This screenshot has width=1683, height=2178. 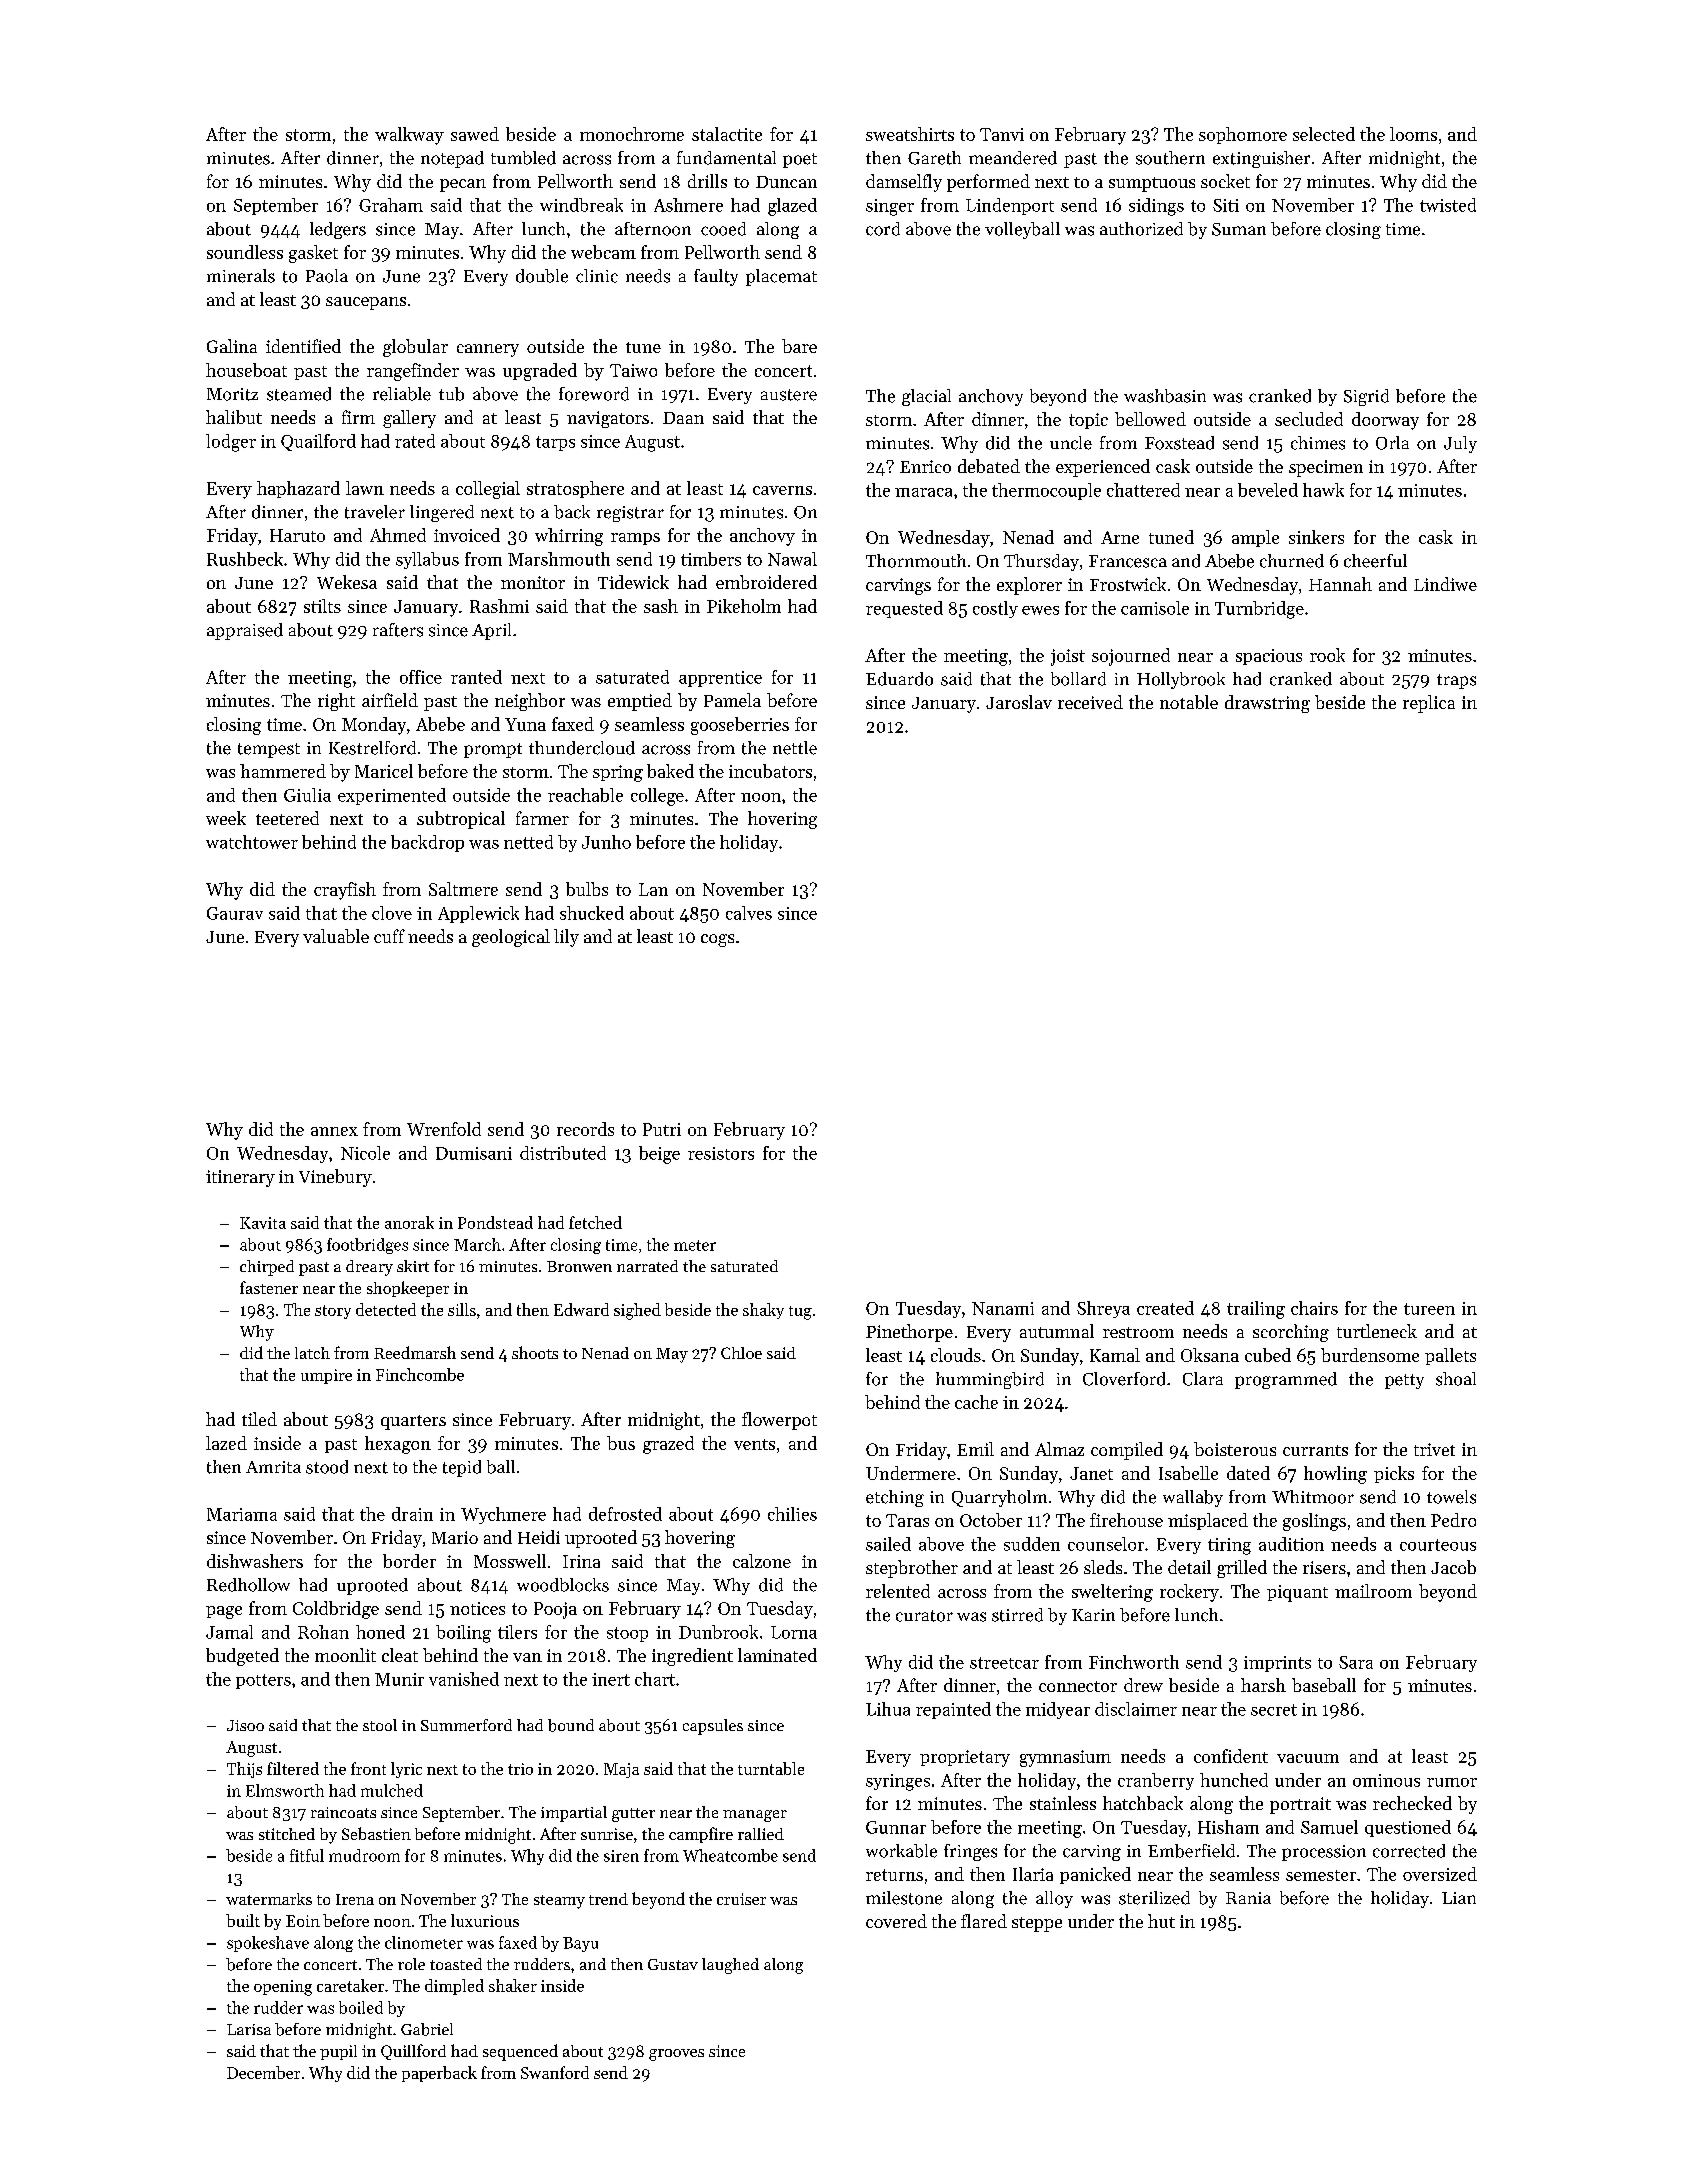 I want to click on grazed, so click(x=668, y=1445).
